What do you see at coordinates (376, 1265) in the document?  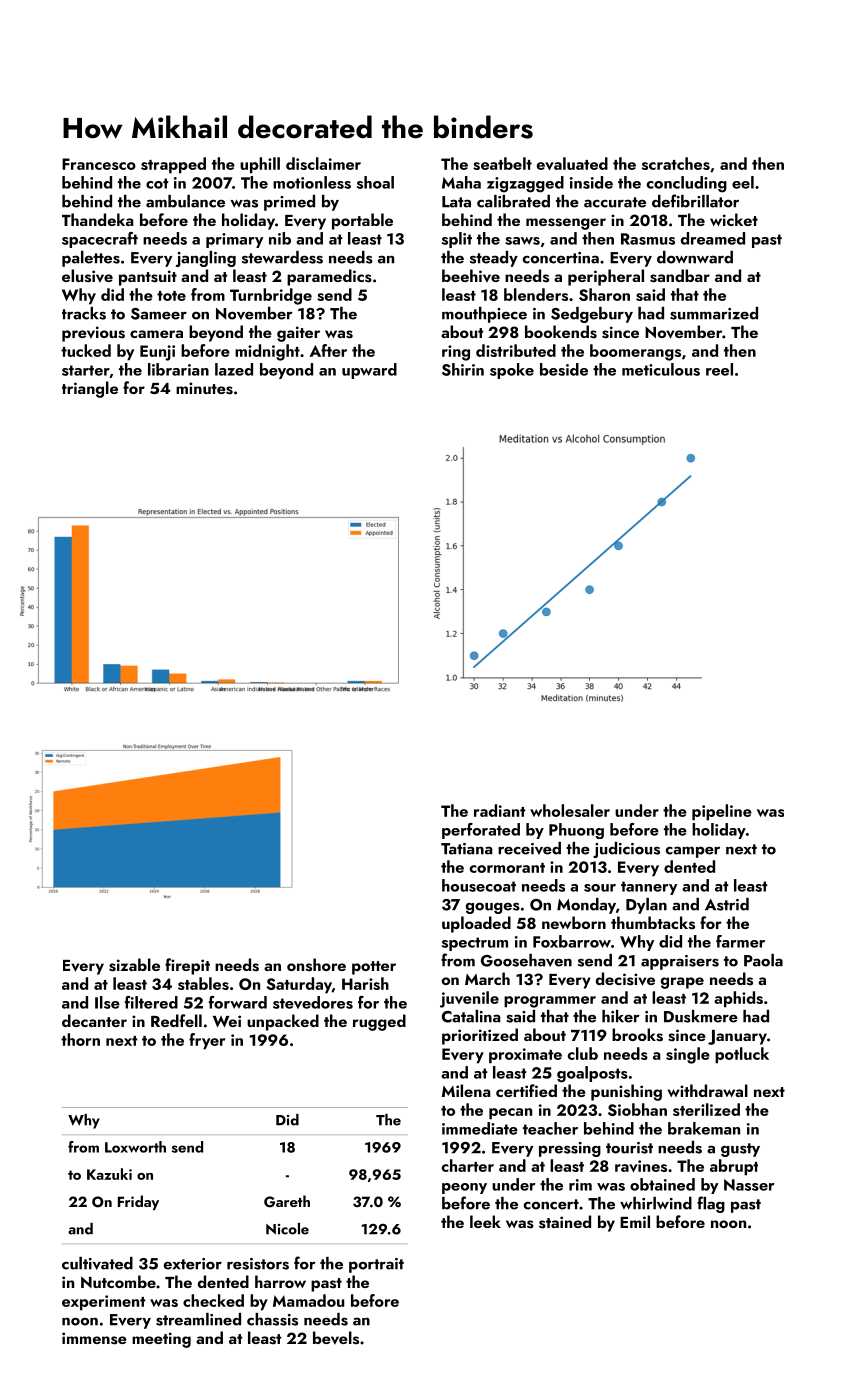 I see `portrait` at bounding box center [376, 1265].
